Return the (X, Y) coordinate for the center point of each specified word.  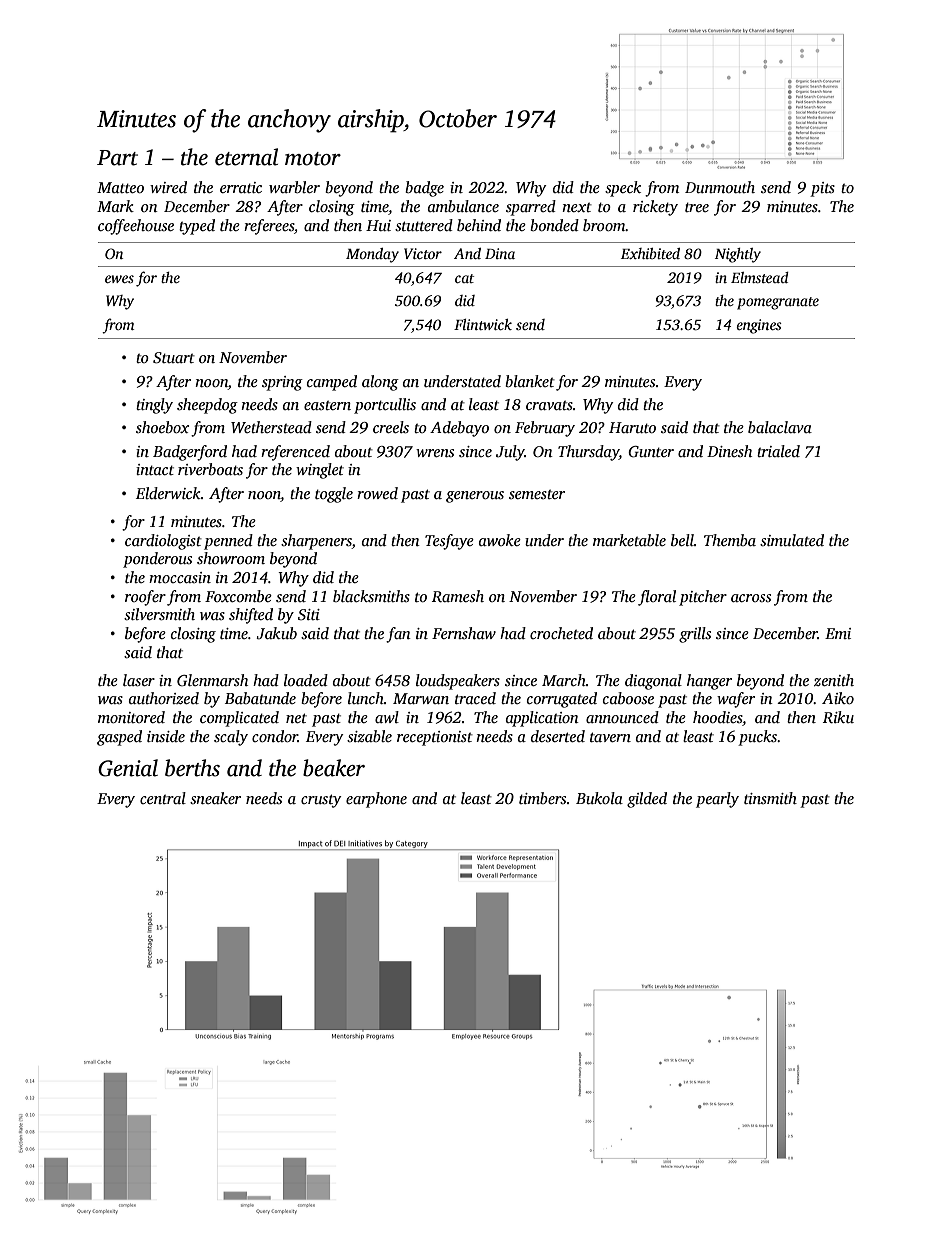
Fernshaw (464, 633)
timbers (542, 798)
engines (759, 326)
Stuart (174, 358)
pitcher (703, 598)
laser (139, 680)
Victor (423, 253)
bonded (554, 225)
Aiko (838, 698)
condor (275, 736)
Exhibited (650, 253)
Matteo (120, 187)
